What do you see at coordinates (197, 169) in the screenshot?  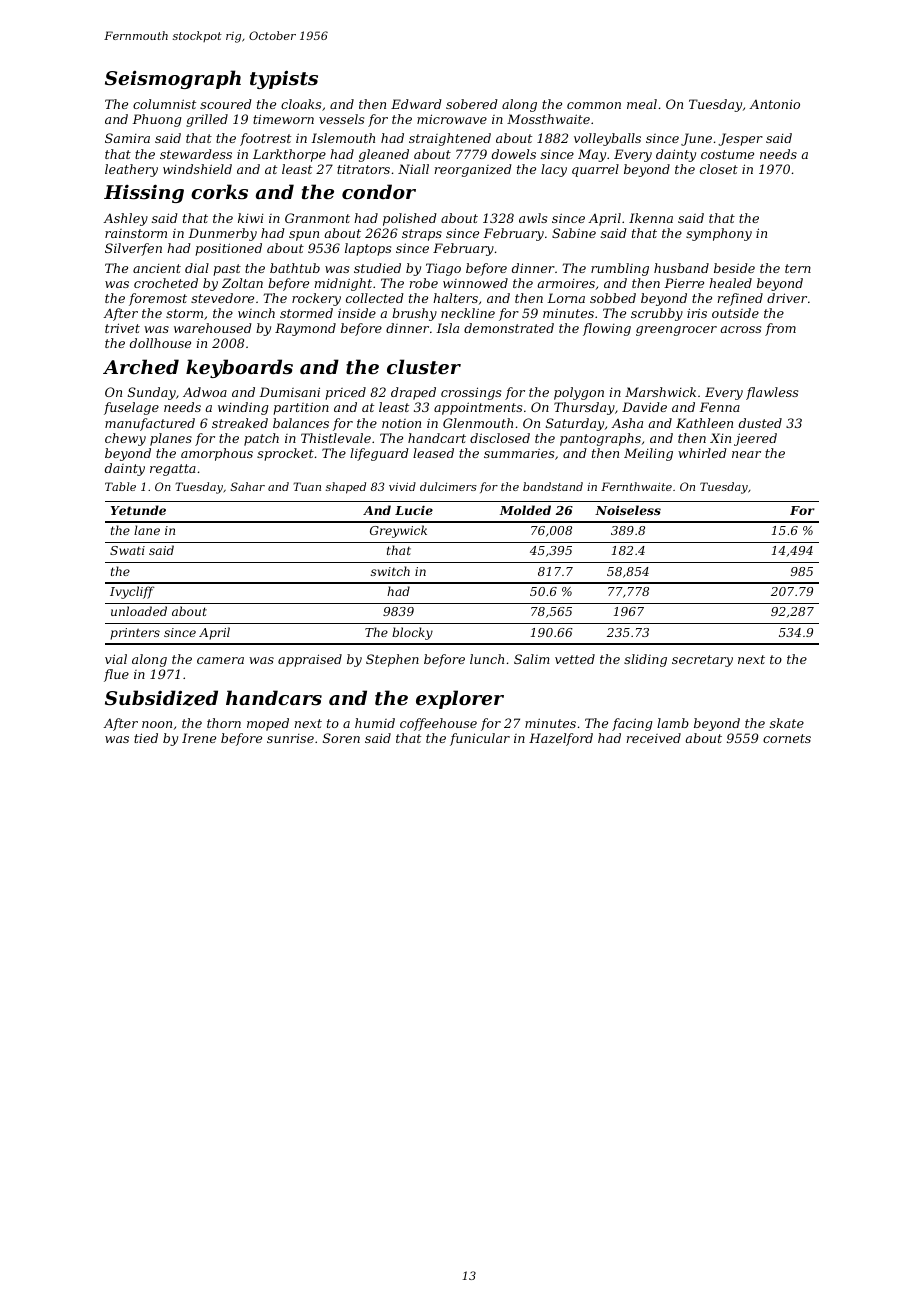 I see `windshield` at bounding box center [197, 169].
